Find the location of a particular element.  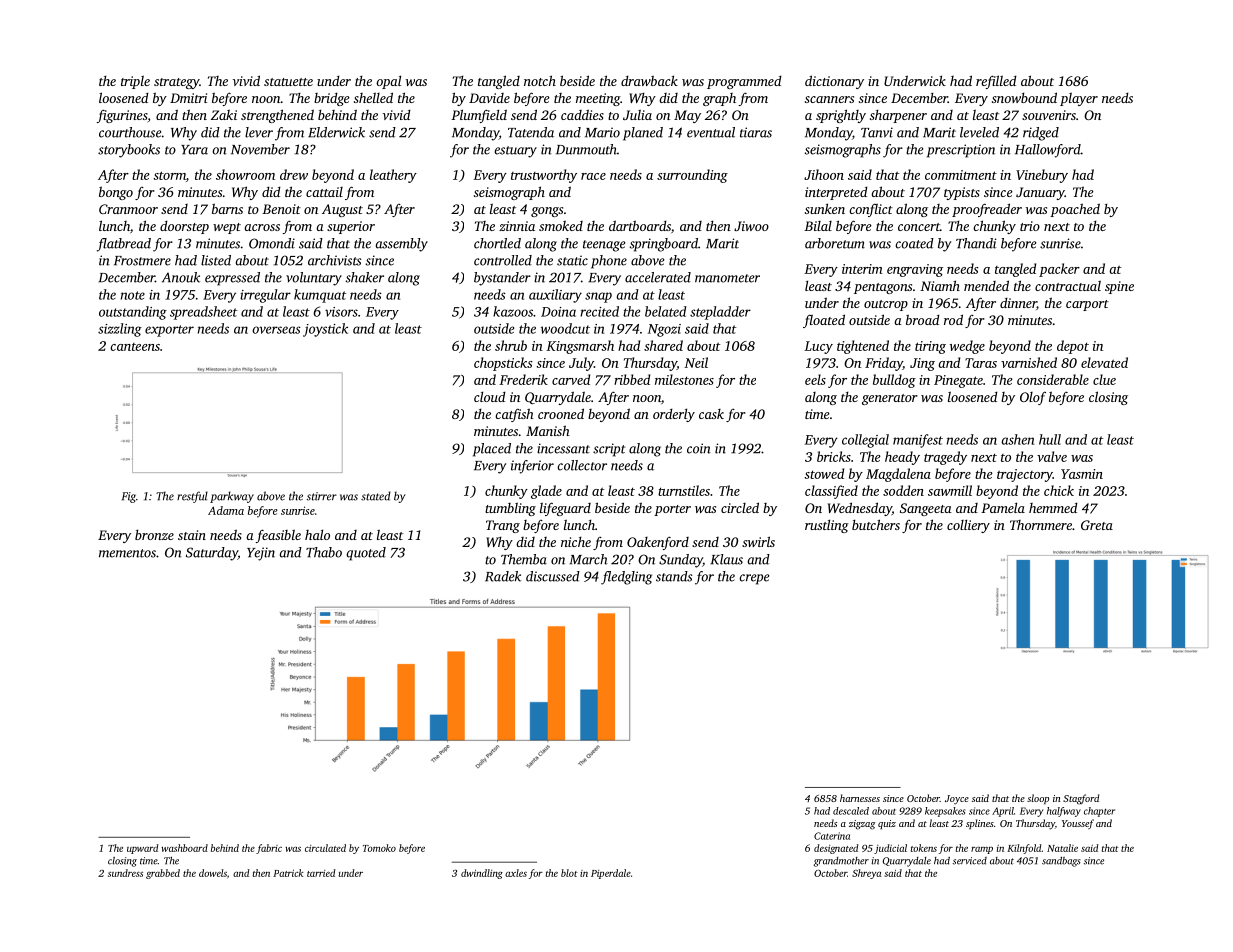

Shreya is located at coordinates (866, 874).
